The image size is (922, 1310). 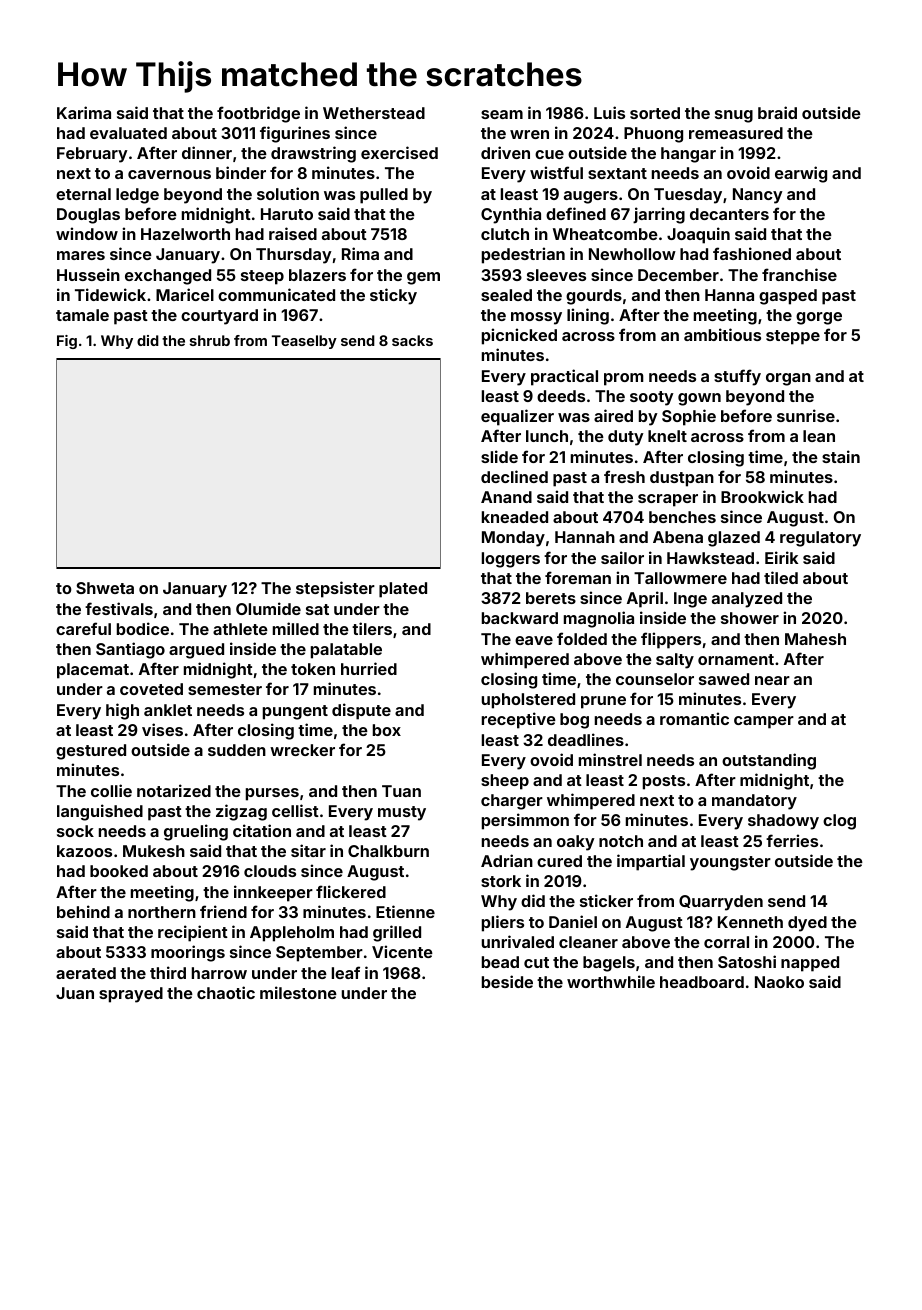 What do you see at coordinates (119, 871) in the screenshot?
I see `booked` at bounding box center [119, 871].
